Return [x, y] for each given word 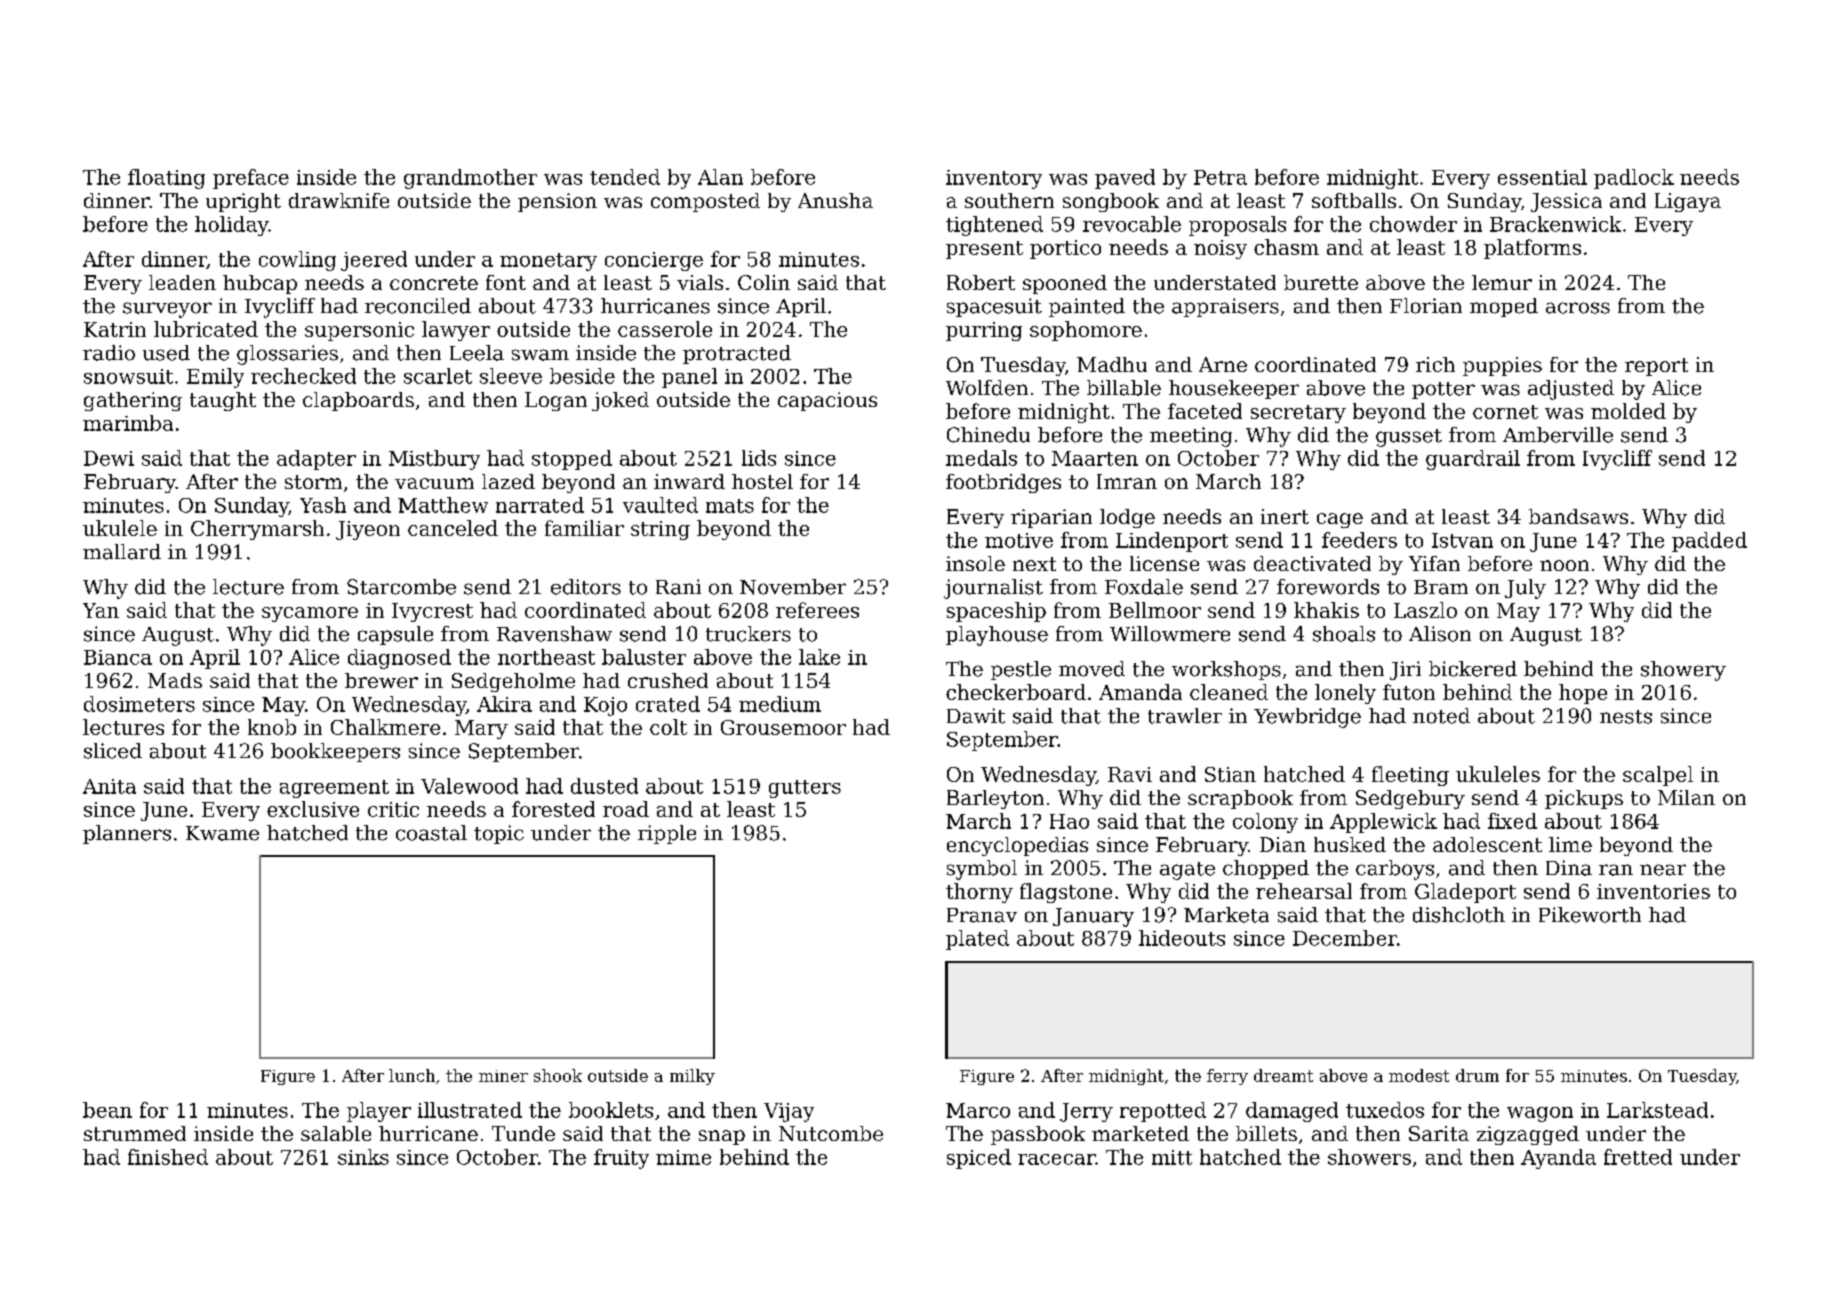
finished [168, 1157]
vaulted [660, 505]
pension [557, 202]
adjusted [1571, 390]
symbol [982, 870]
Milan [1686, 797]
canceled [453, 528]
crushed [668, 680]
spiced [979, 1159]
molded [1628, 411]
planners [127, 834]
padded [1709, 542]
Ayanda [1558, 1159]
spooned [1065, 284]
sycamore [310, 614]
